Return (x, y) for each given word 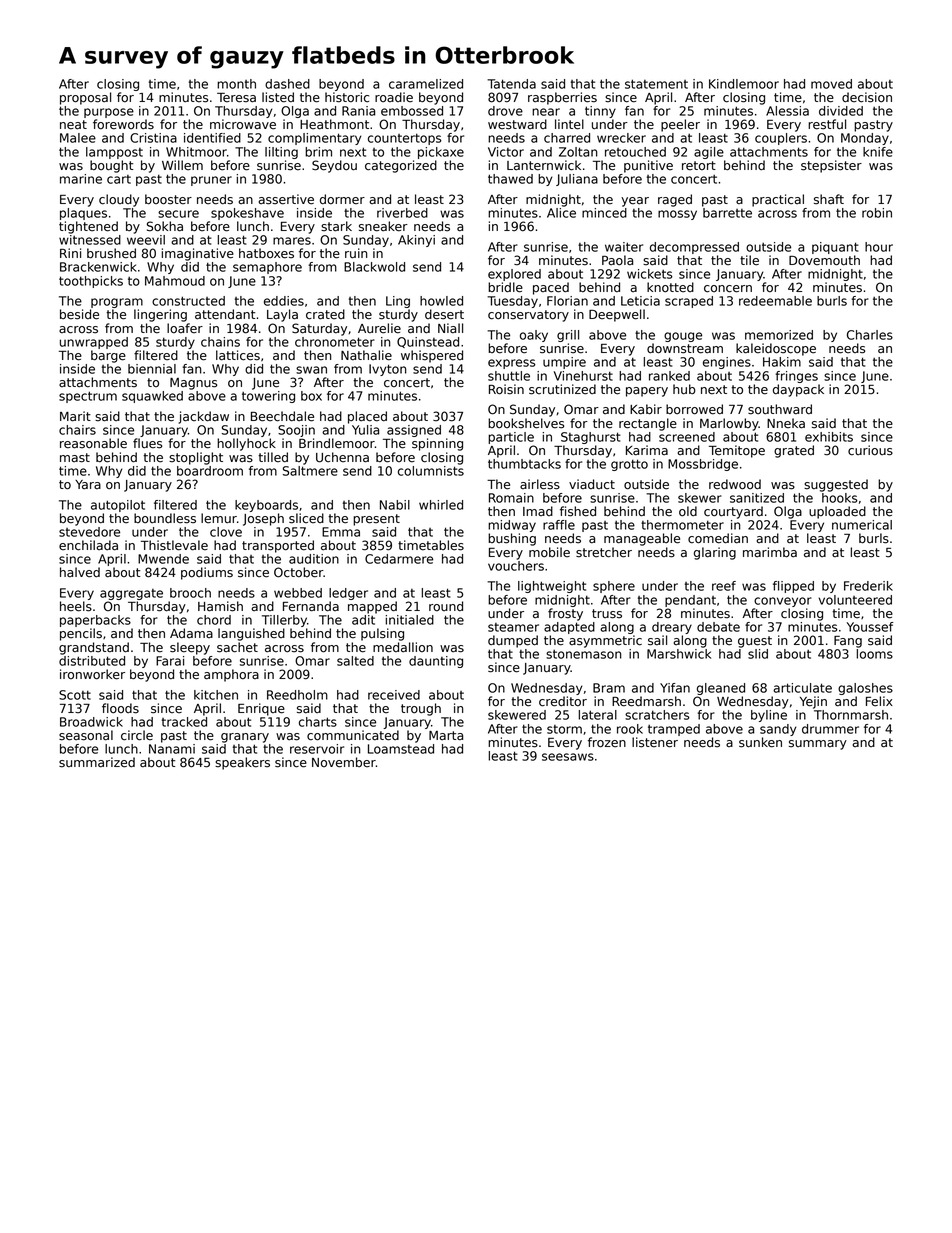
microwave (243, 124)
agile (709, 153)
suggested (836, 485)
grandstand (94, 648)
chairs (77, 430)
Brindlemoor (337, 443)
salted (355, 661)
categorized (401, 166)
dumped (513, 641)
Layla (282, 315)
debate (718, 627)
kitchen (216, 695)
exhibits (829, 437)
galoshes (865, 689)
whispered (432, 356)
